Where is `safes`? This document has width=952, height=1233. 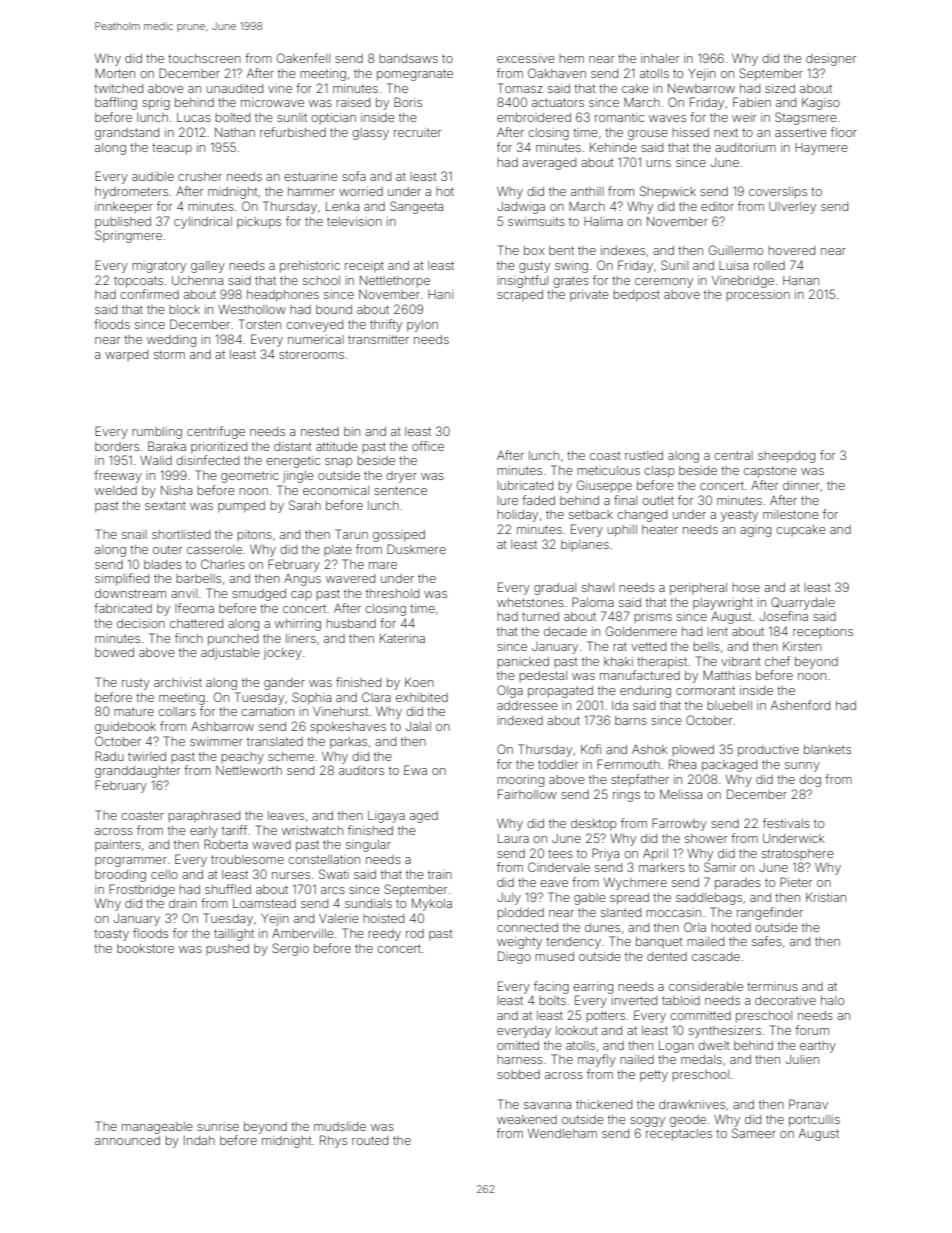 safes is located at coordinates (767, 941).
